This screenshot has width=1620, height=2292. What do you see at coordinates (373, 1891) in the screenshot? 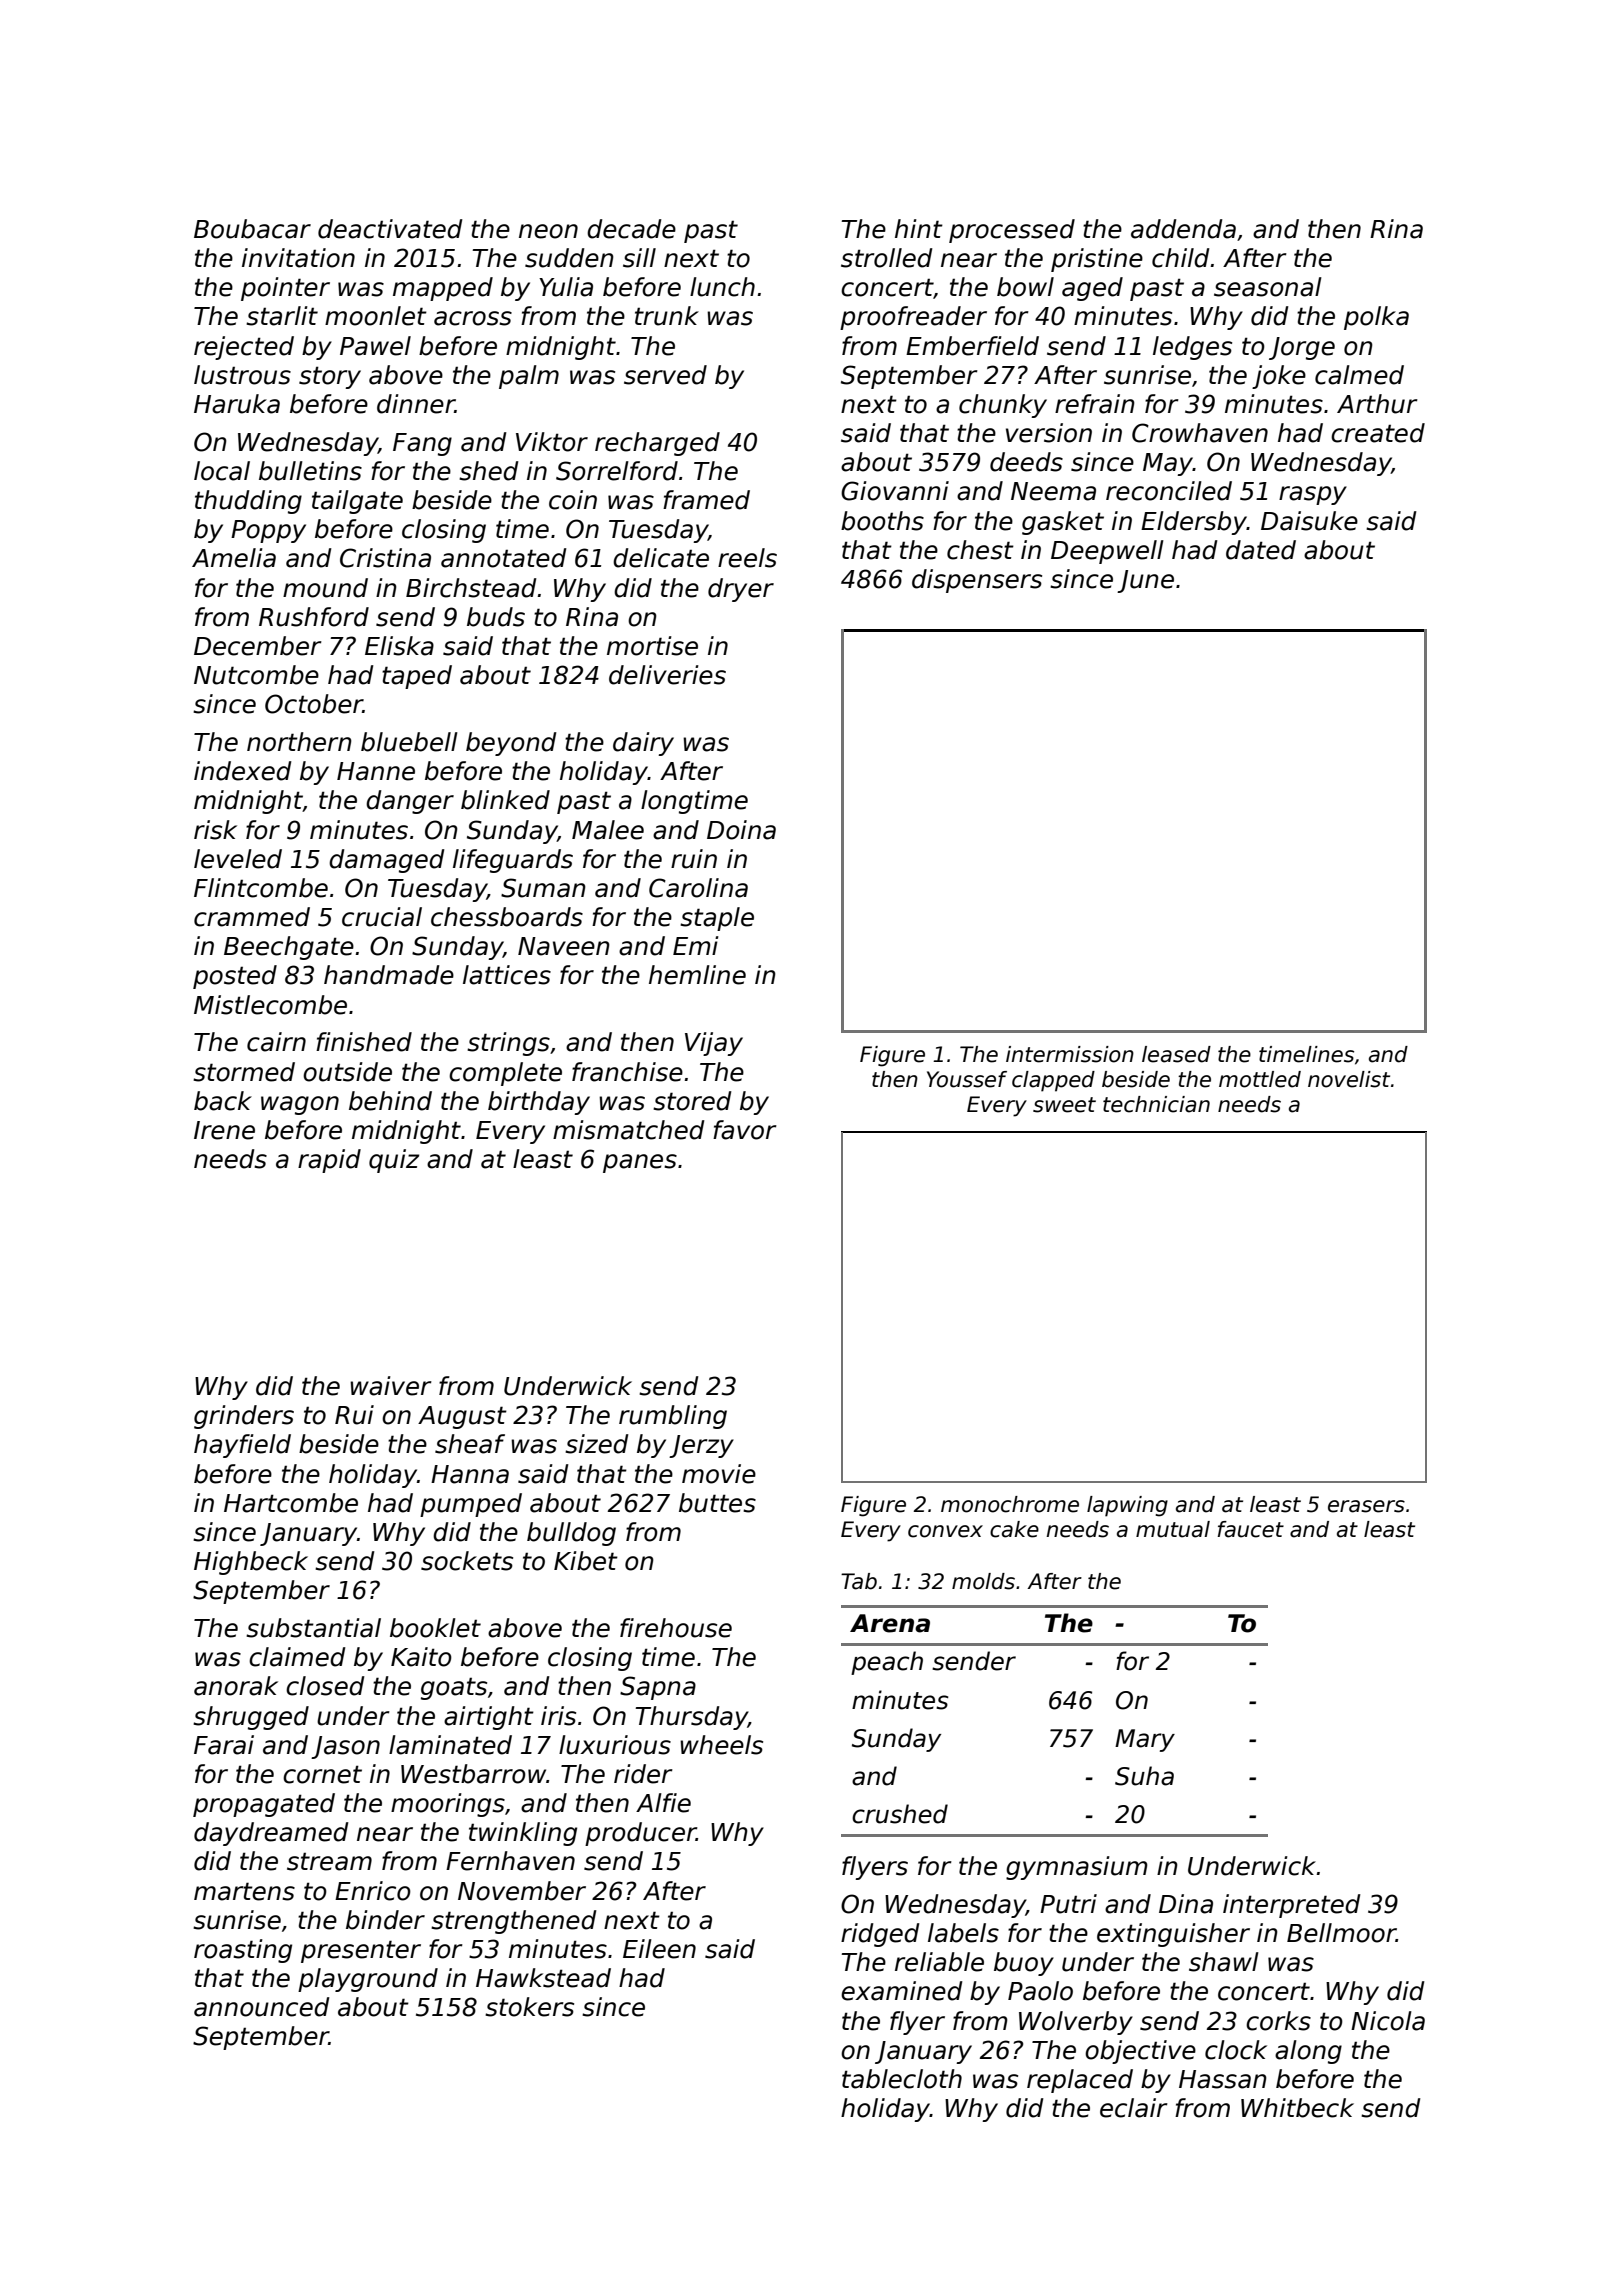
I see `Enrico` at bounding box center [373, 1891].
